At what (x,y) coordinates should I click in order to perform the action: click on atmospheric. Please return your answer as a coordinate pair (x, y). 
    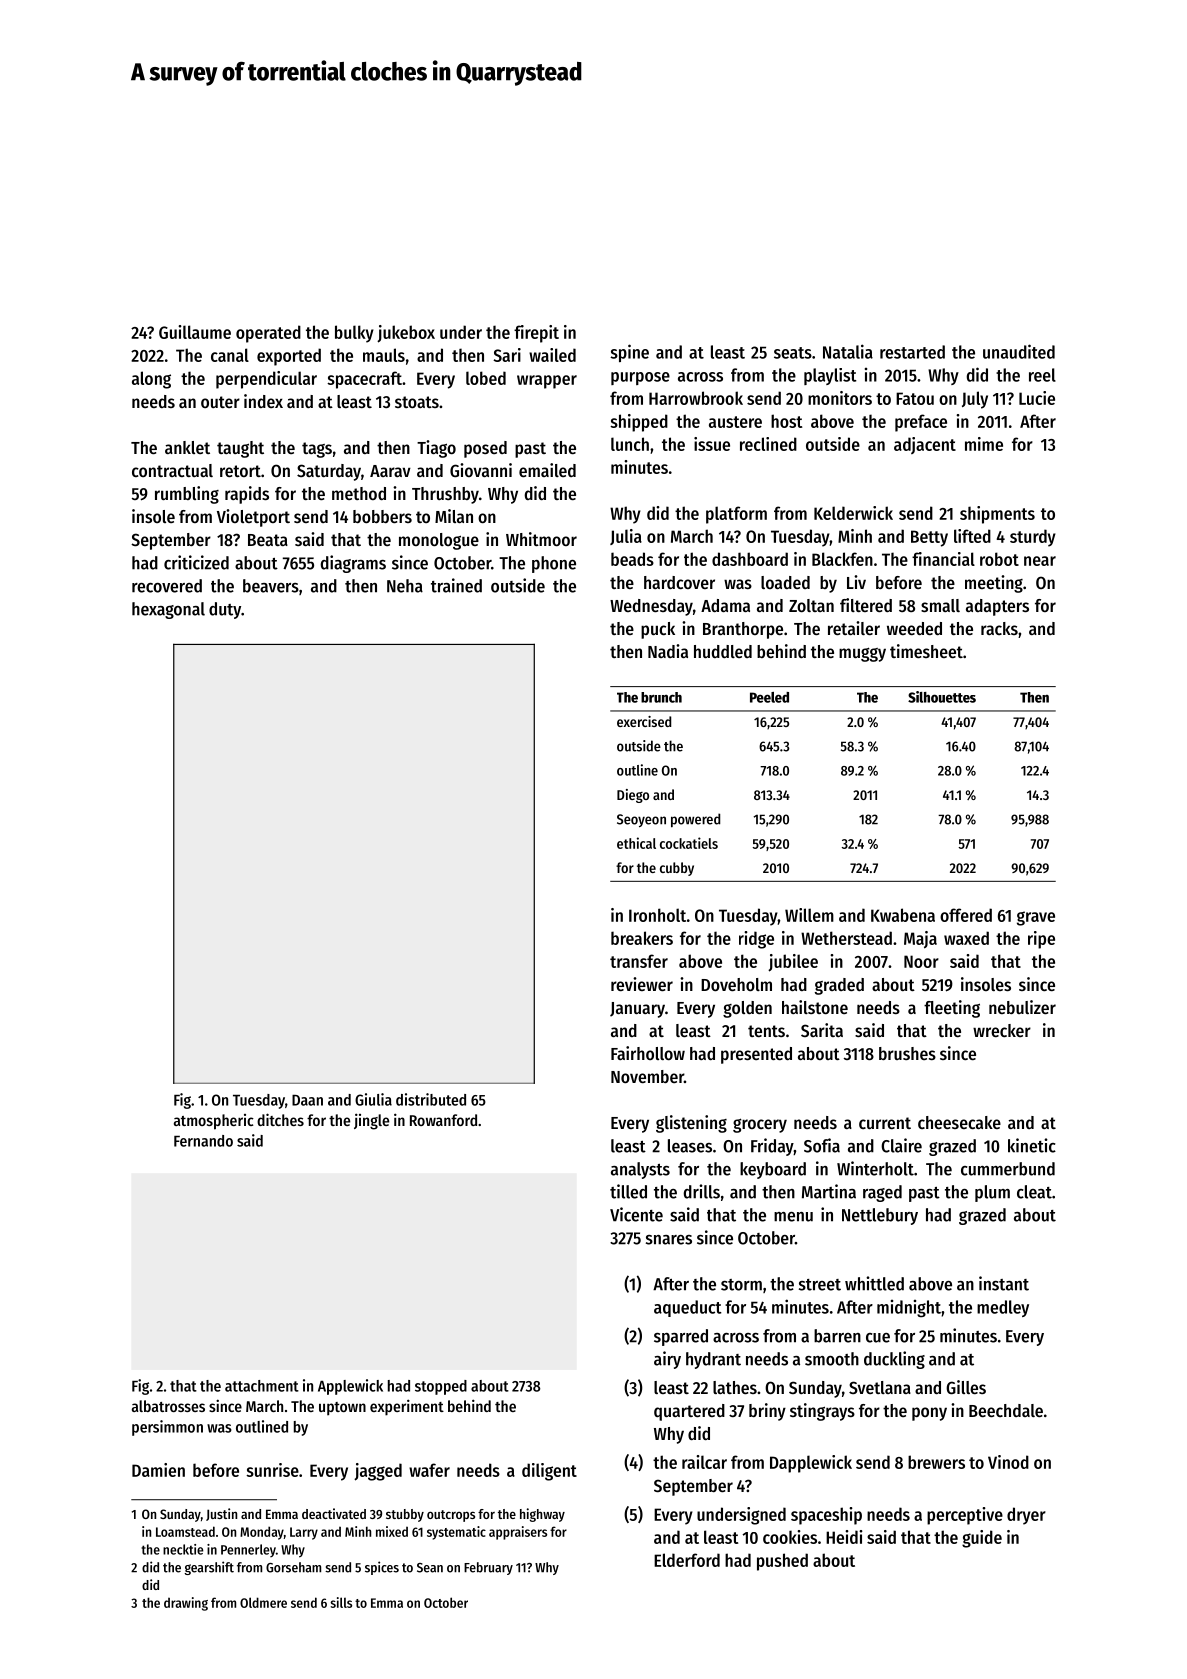
    Looking at the image, I should click on (214, 1122).
